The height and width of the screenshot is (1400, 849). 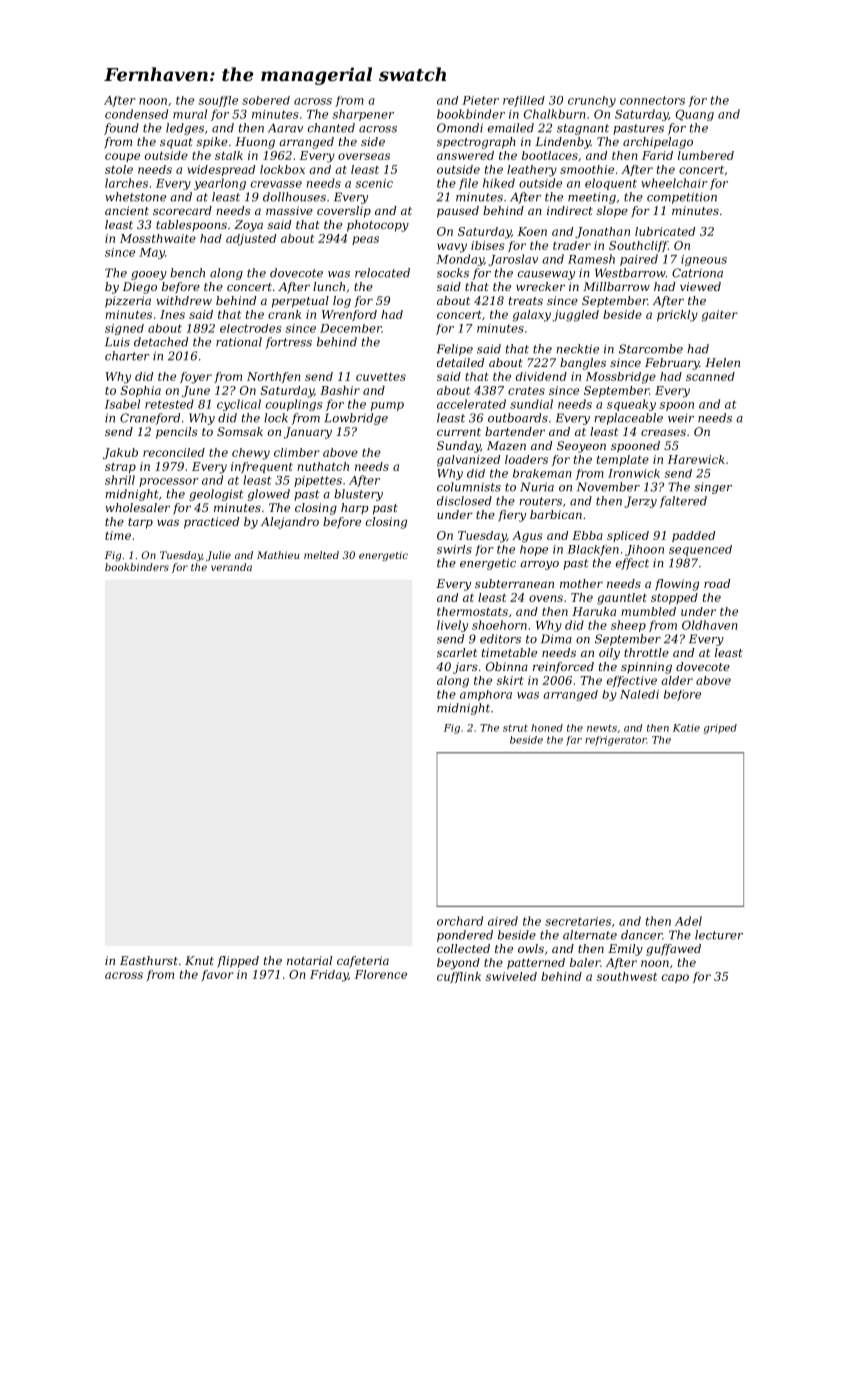 What do you see at coordinates (136, 114) in the screenshot?
I see `condensed` at bounding box center [136, 114].
